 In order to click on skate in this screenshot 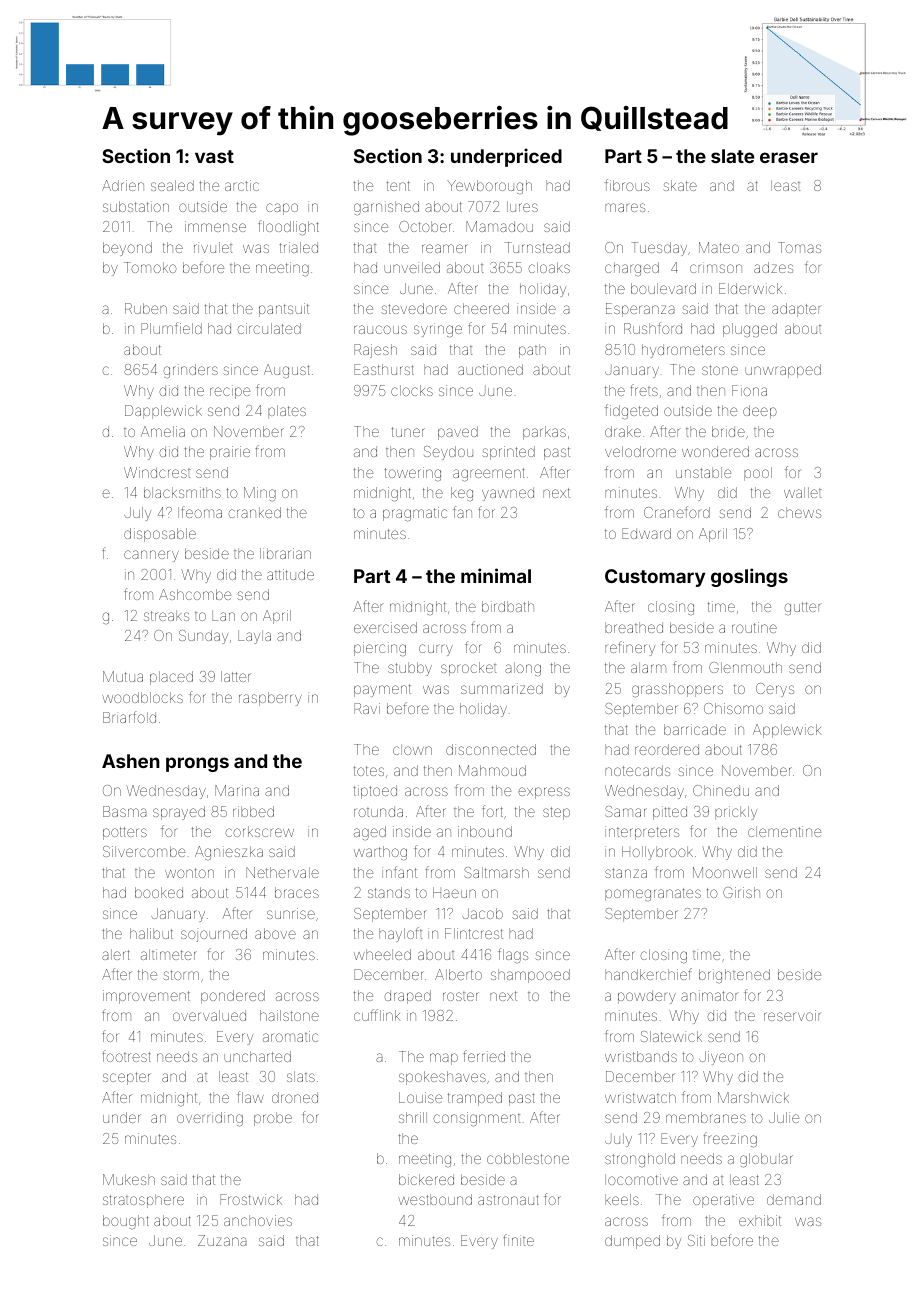, I will do `click(680, 185)`.
